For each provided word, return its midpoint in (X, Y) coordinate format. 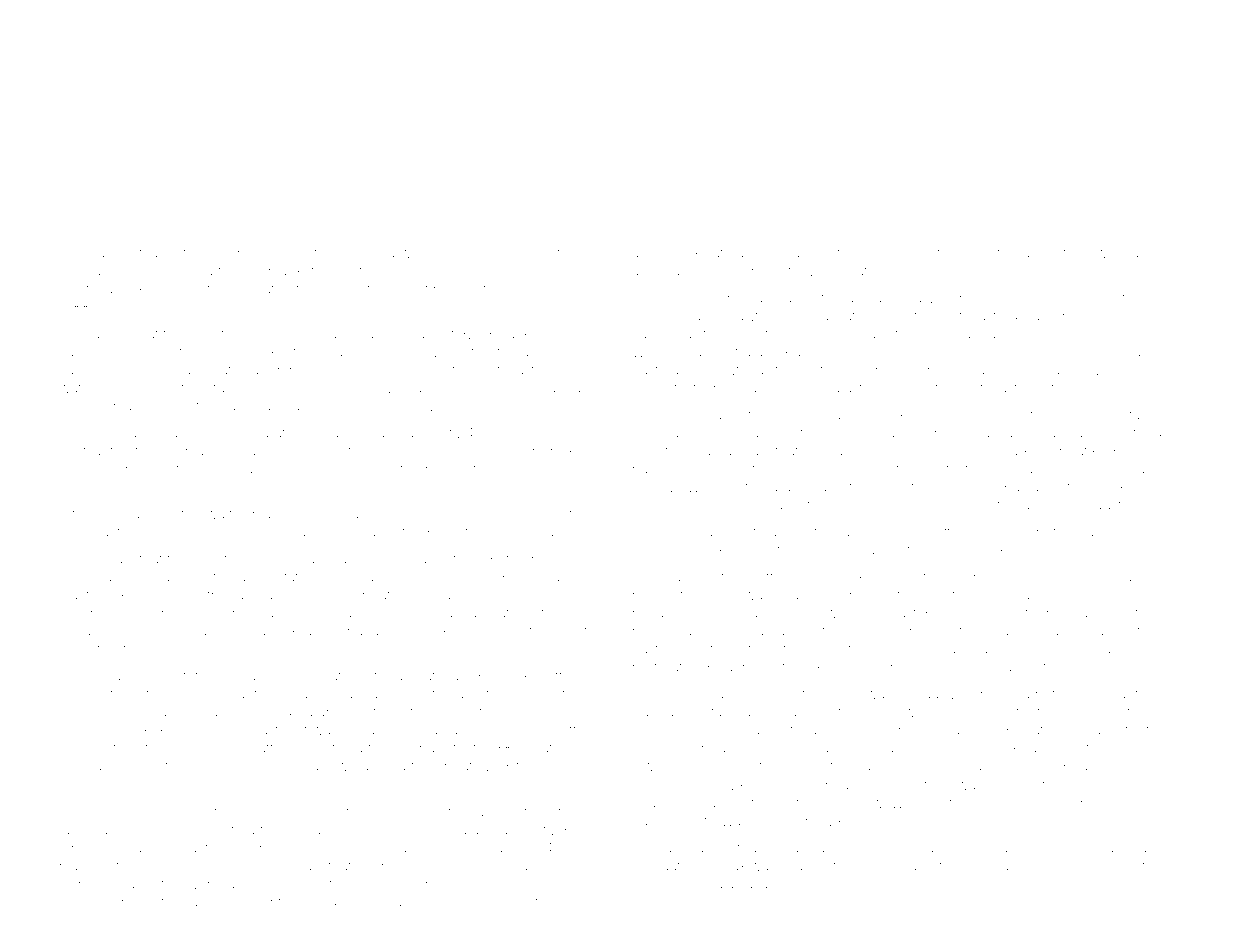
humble (870, 370)
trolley (956, 254)
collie (722, 594)
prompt (932, 633)
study (224, 389)
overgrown (666, 886)
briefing (167, 533)
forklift (436, 369)
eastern (655, 649)
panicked (758, 254)
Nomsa (371, 252)
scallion (404, 901)
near (864, 632)
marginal (129, 677)
